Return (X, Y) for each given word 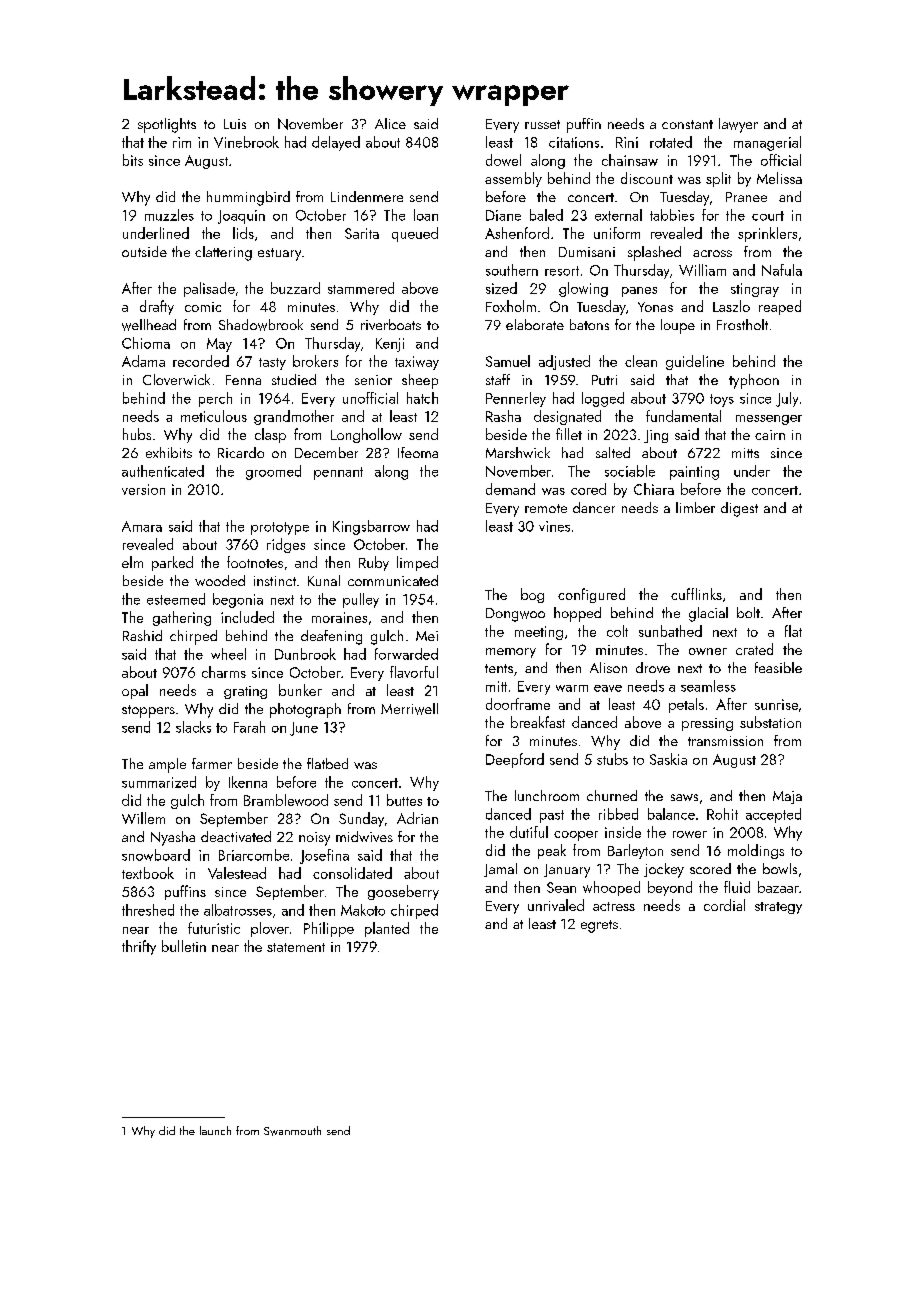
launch (215, 1130)
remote (546, 508)
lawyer (738, 125)
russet (542, 124)
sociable (630, 471)
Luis (235, 124)
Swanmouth (292, 1131)
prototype (280, 528)
